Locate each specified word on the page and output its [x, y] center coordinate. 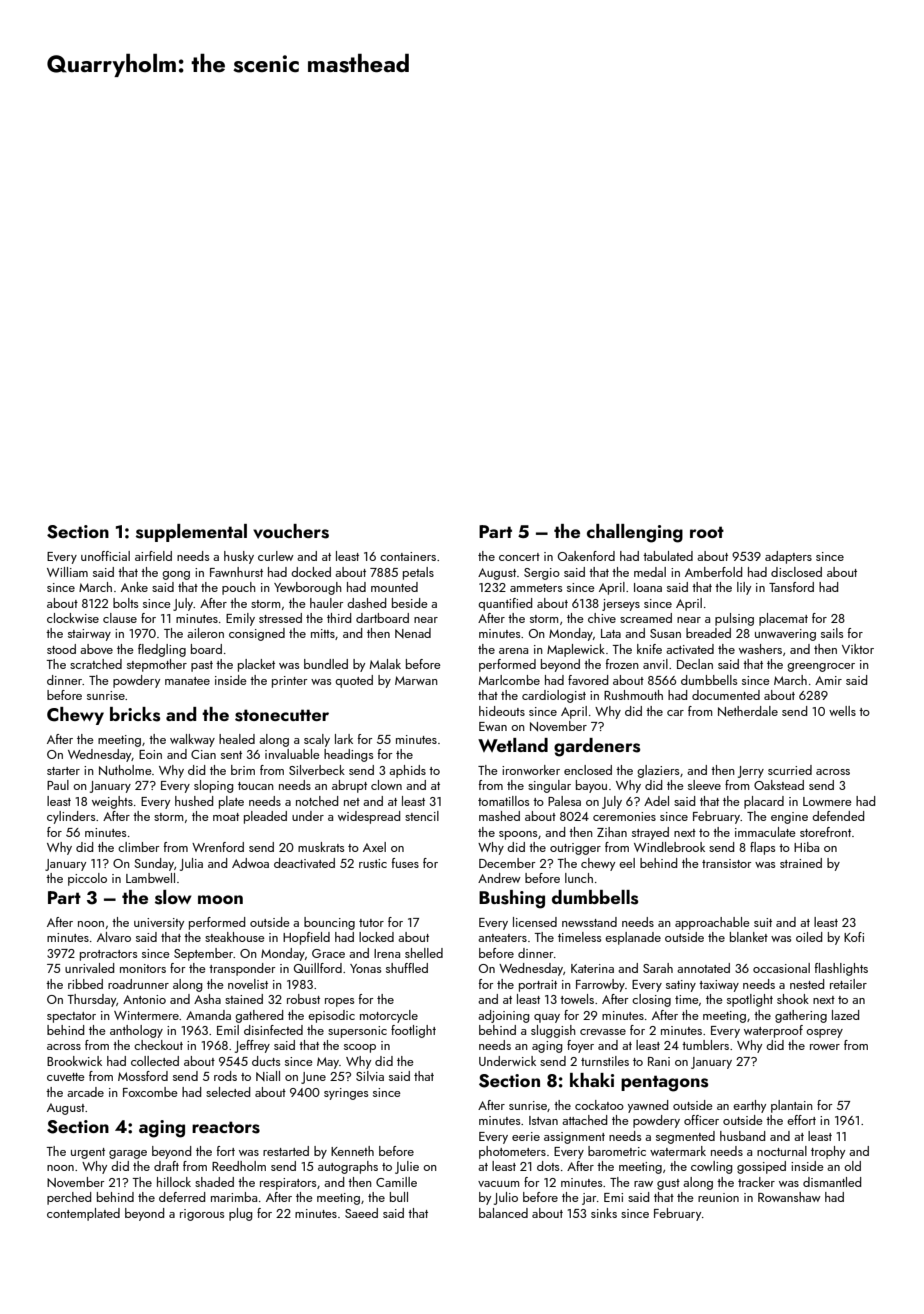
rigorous [202, 1215]
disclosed [796, 572]
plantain [792, 1106]
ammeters [536, 588]
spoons [518, 835]
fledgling [162, 650]
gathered [259, 1016]
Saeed [361, 1213]
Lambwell [150, 878]
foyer [580, 1046]
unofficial [105, 556]
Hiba [806, 847]
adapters [788, 557]
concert [519, 557]
